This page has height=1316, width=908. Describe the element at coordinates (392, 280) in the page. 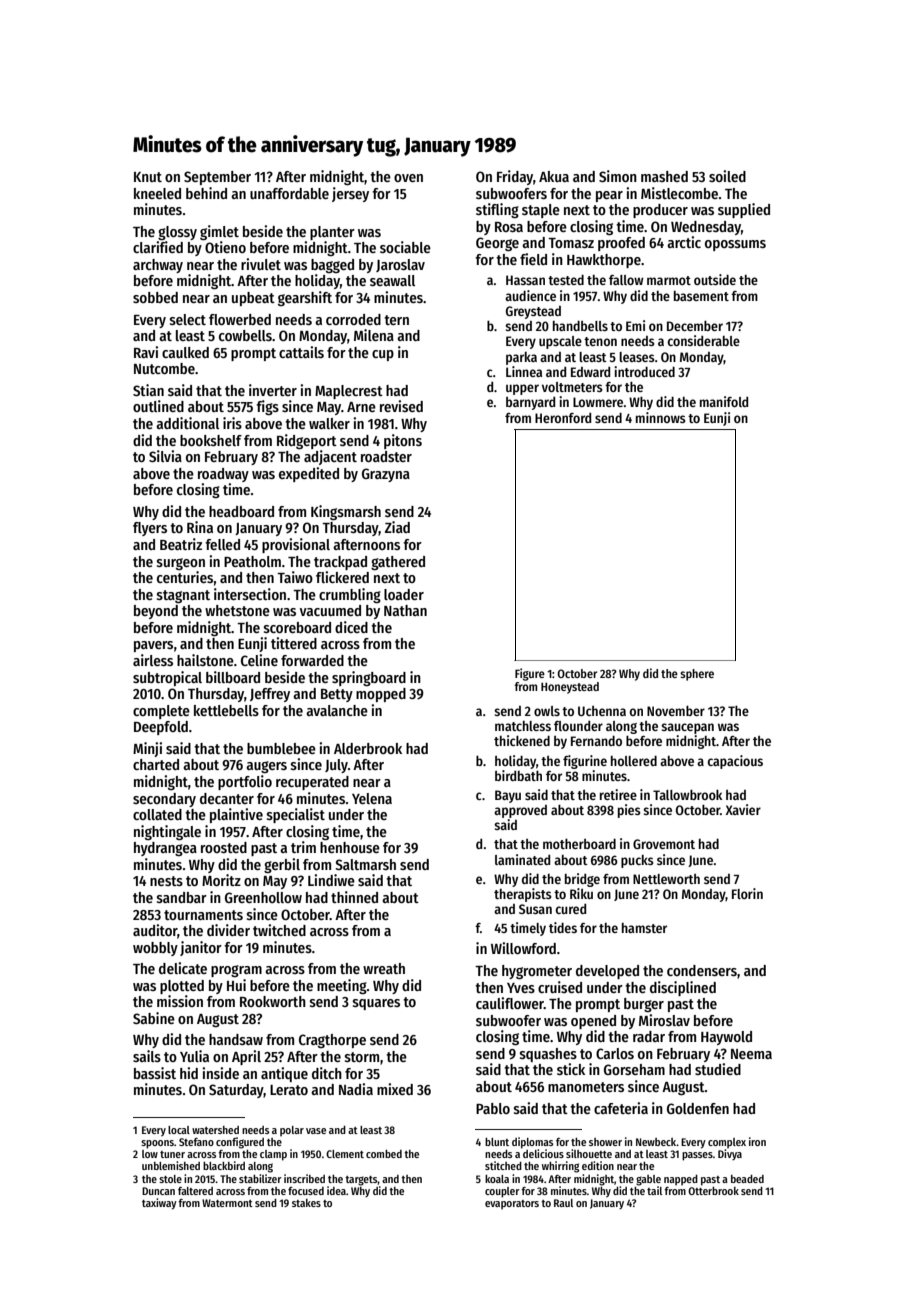

I see `seawall` at that location.
